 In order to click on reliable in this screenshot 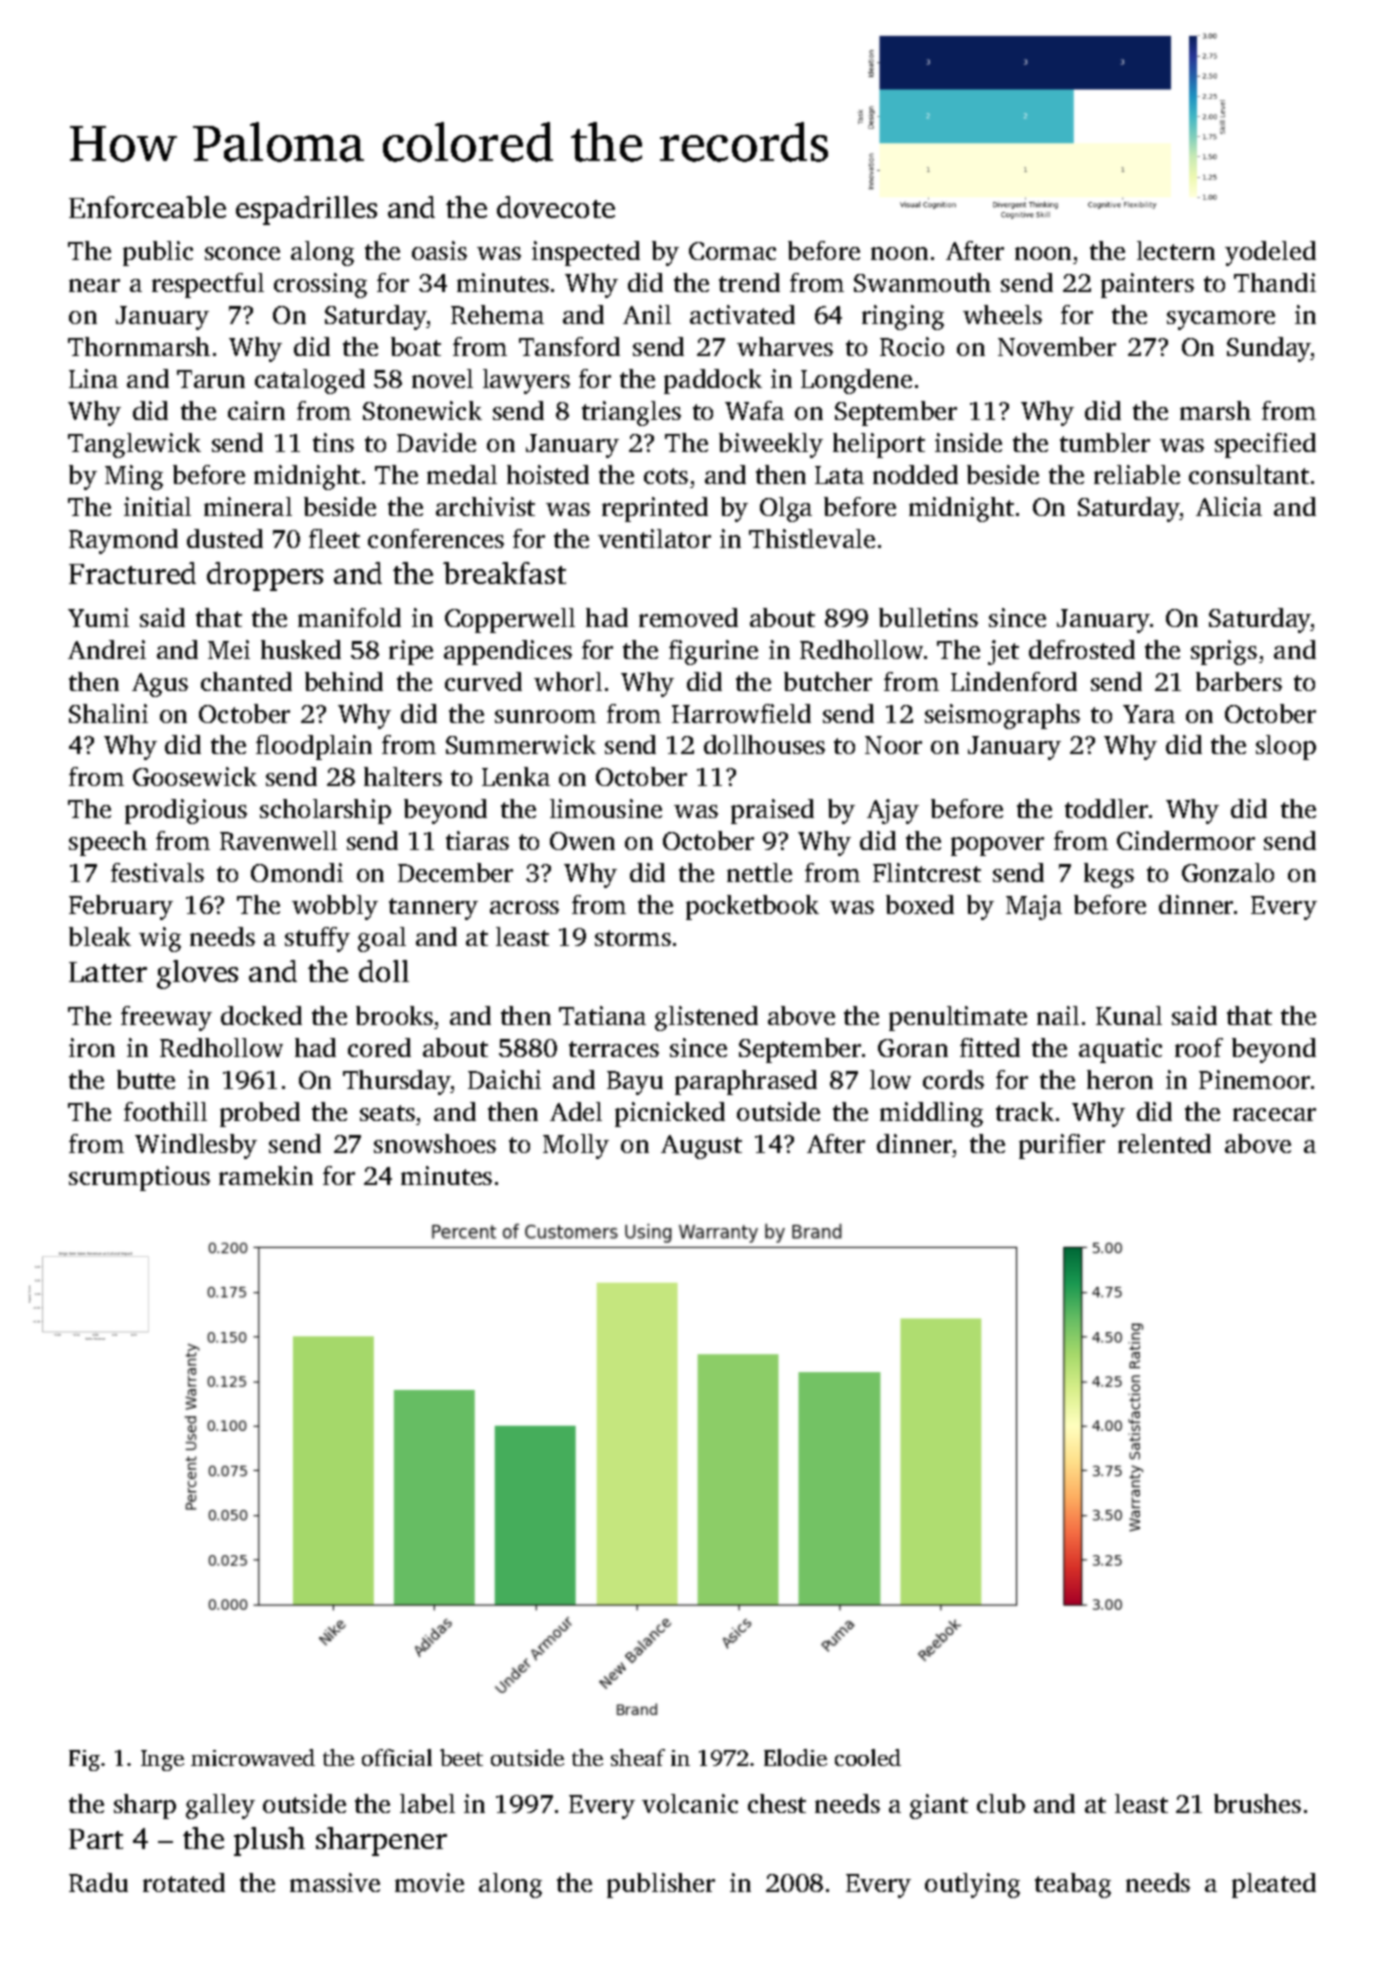, I will do `click(1137, 474)`.
